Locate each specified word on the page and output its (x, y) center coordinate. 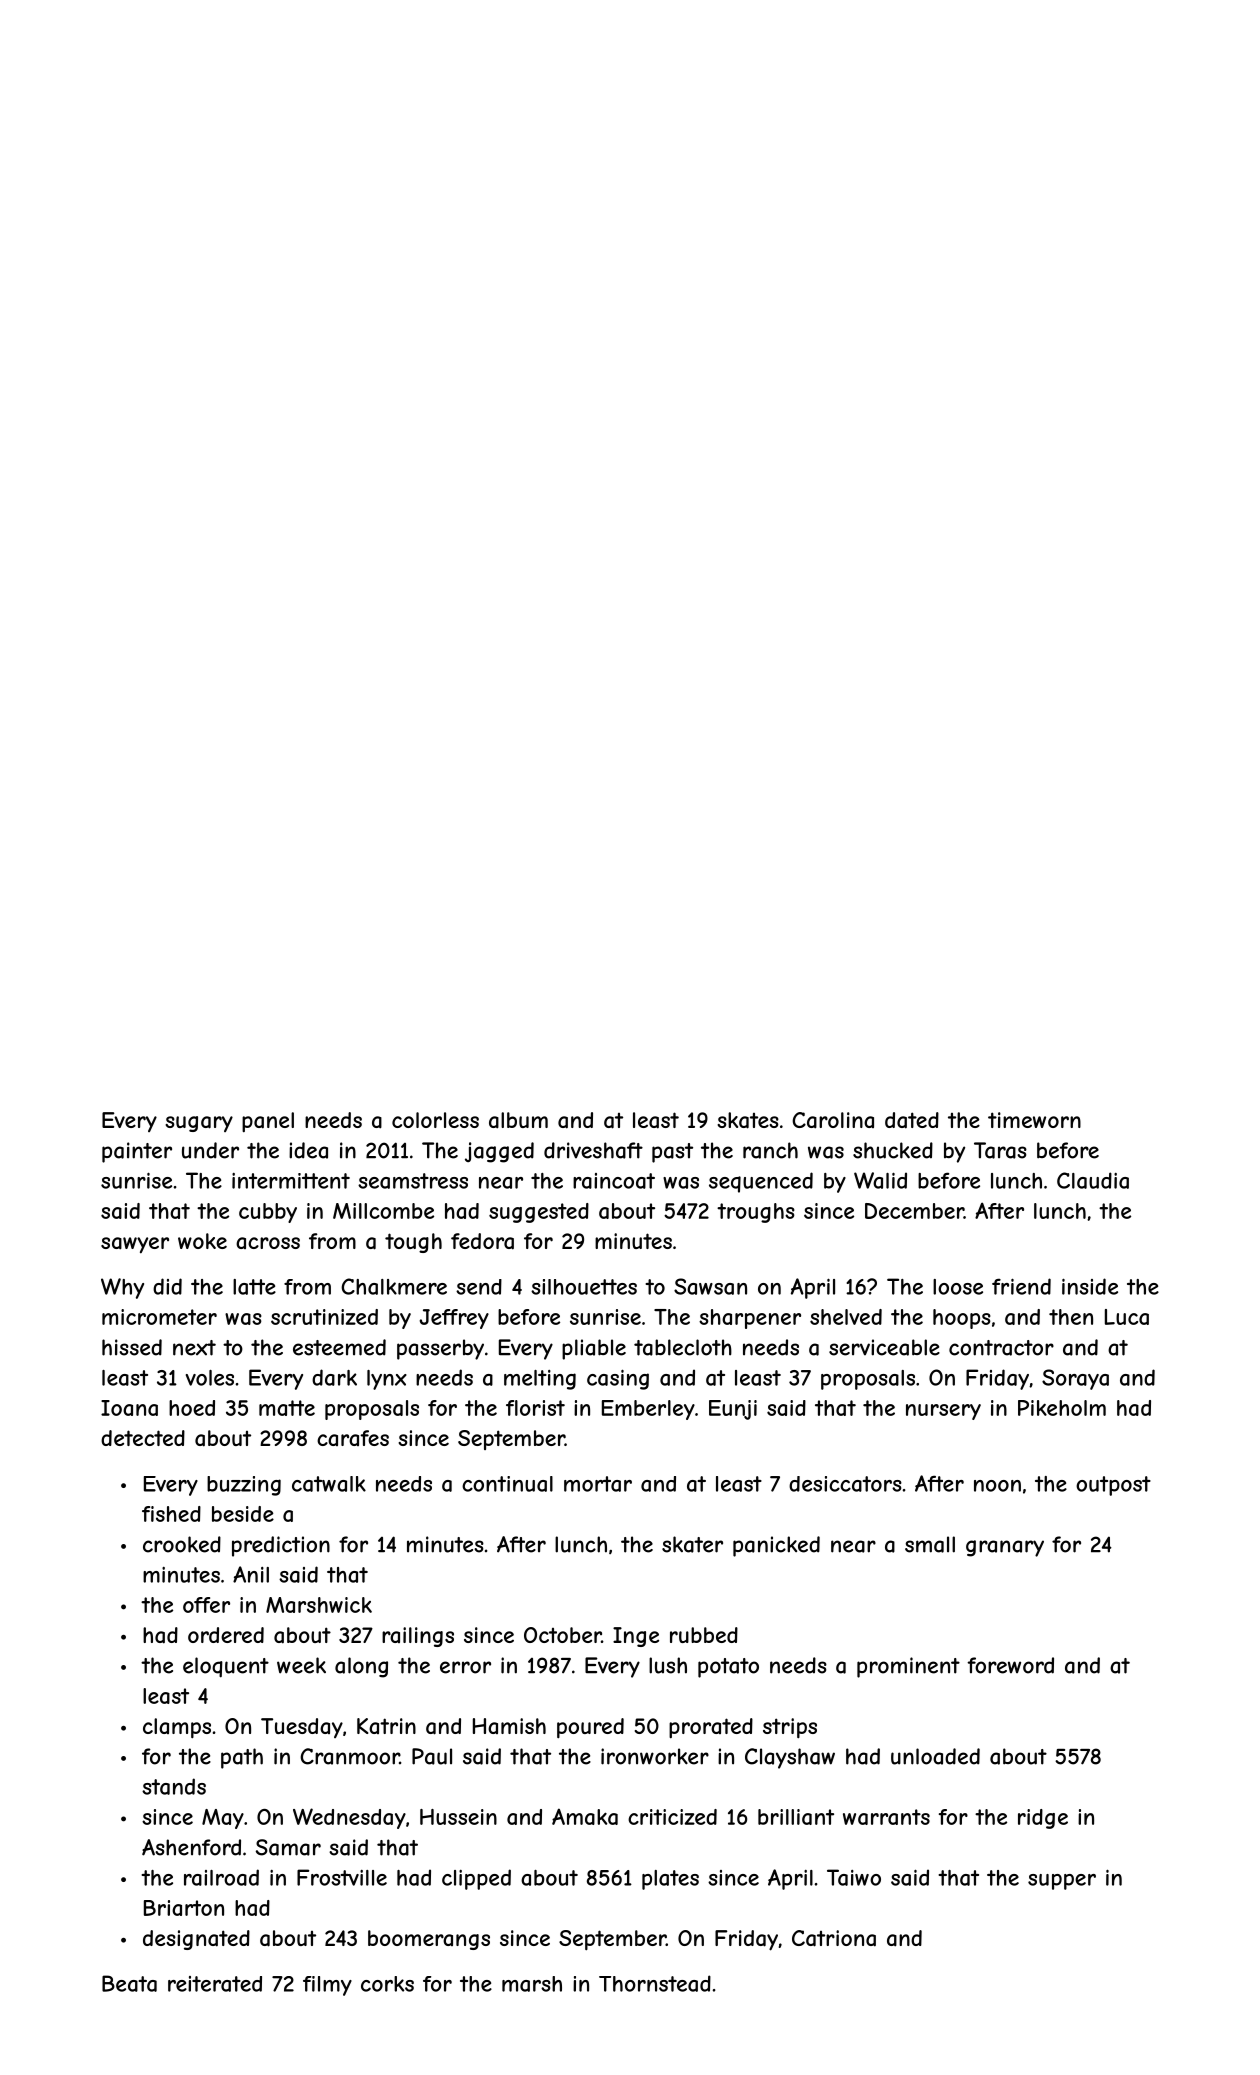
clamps (177, 1728)
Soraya (1075, 1379)
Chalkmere (394, 1286)
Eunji (733, 1410)
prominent (908, 1667)
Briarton (184, 1908)
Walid (880, 1180)
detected (143, 1438)
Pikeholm (1062, 1408)
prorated (711, 1728)
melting (540, 1380)
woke (202, 1241)
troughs (756, 1213)
